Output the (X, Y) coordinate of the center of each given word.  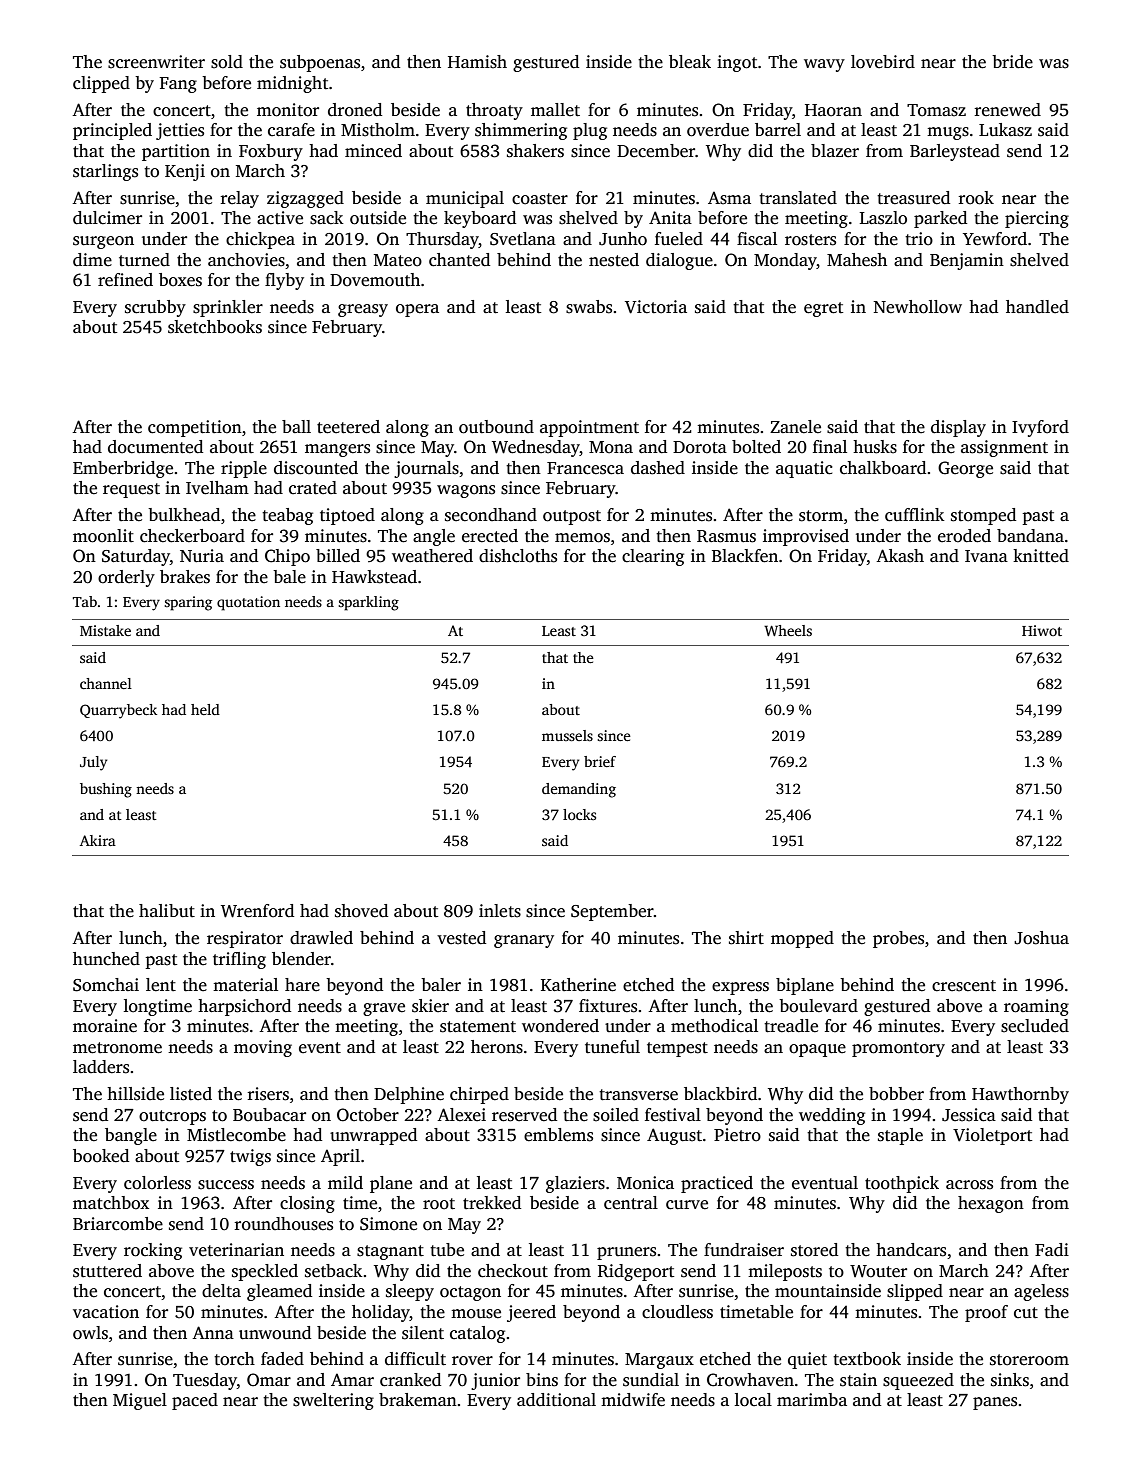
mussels (567, 735)
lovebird (883, 62)
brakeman (418, 1400)
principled (112, 131)
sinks (1010, 1380)
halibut (167, 911)
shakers (535, 151)
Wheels (788, 630)
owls (90, 1333)
